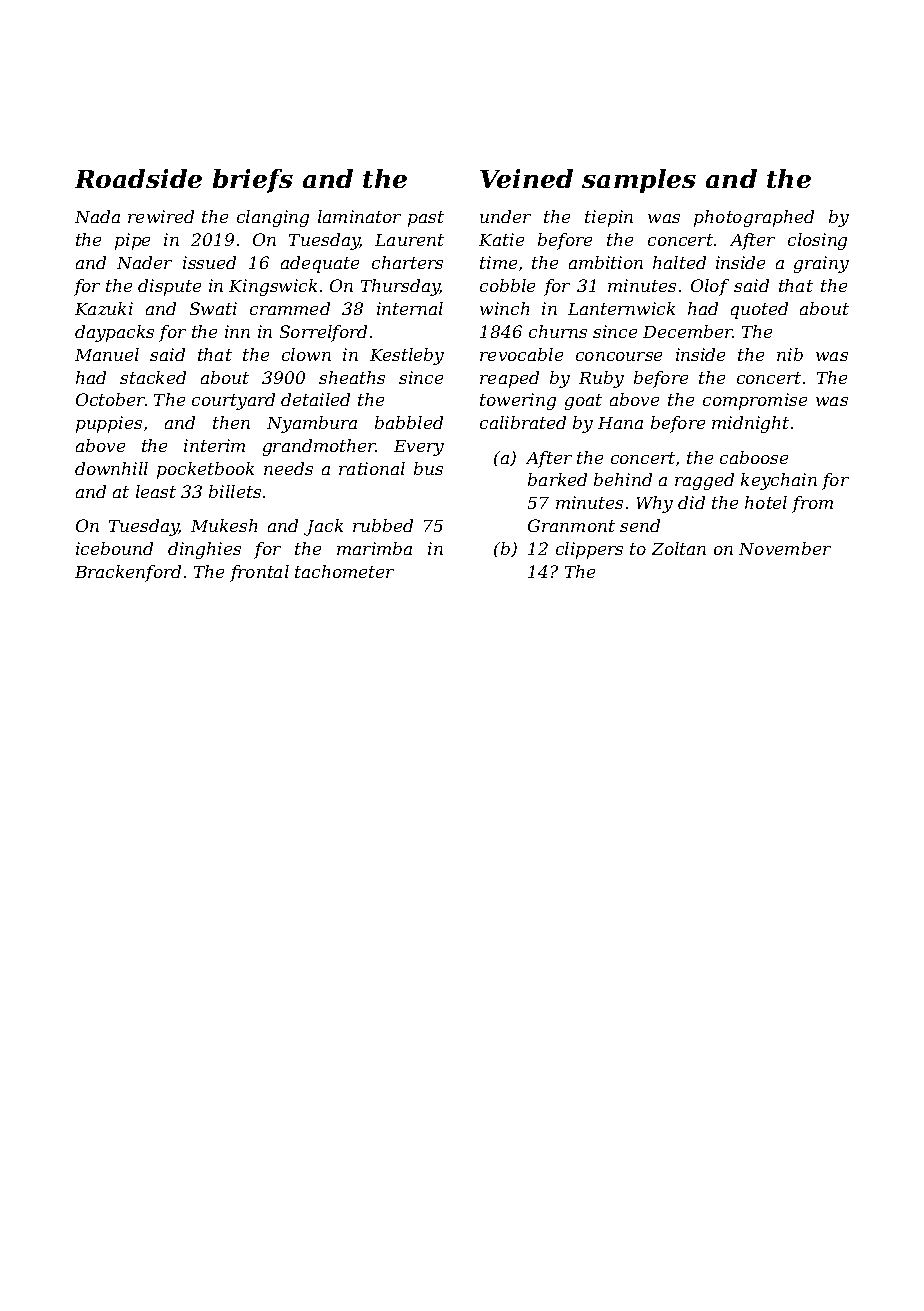 The height and width of the screenshot is (1311, 924). I want to click on rubbed, so click(383, 525).
